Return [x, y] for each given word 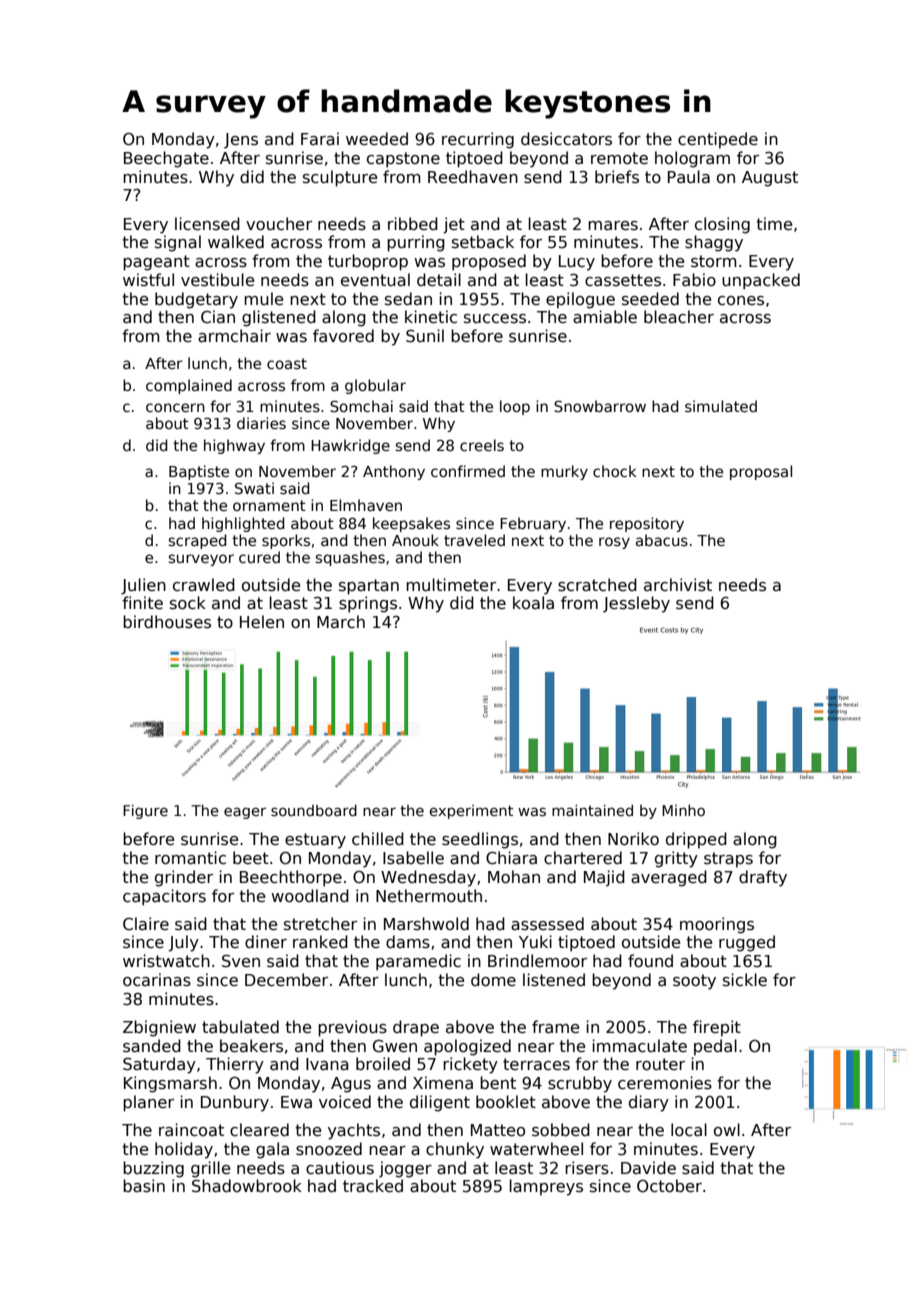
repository [647, 524]
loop [515, 407]
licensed [207, 223]
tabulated [240, 1026]
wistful [148, 279]
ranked [320, 941]
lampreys [546, 1187]
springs [368, 604]
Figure [145, 812]
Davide [648, 1167]
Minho [683, 810]
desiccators [566, 139]
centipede [718, 140]
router [660, 1064]
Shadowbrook [247, 1186]
